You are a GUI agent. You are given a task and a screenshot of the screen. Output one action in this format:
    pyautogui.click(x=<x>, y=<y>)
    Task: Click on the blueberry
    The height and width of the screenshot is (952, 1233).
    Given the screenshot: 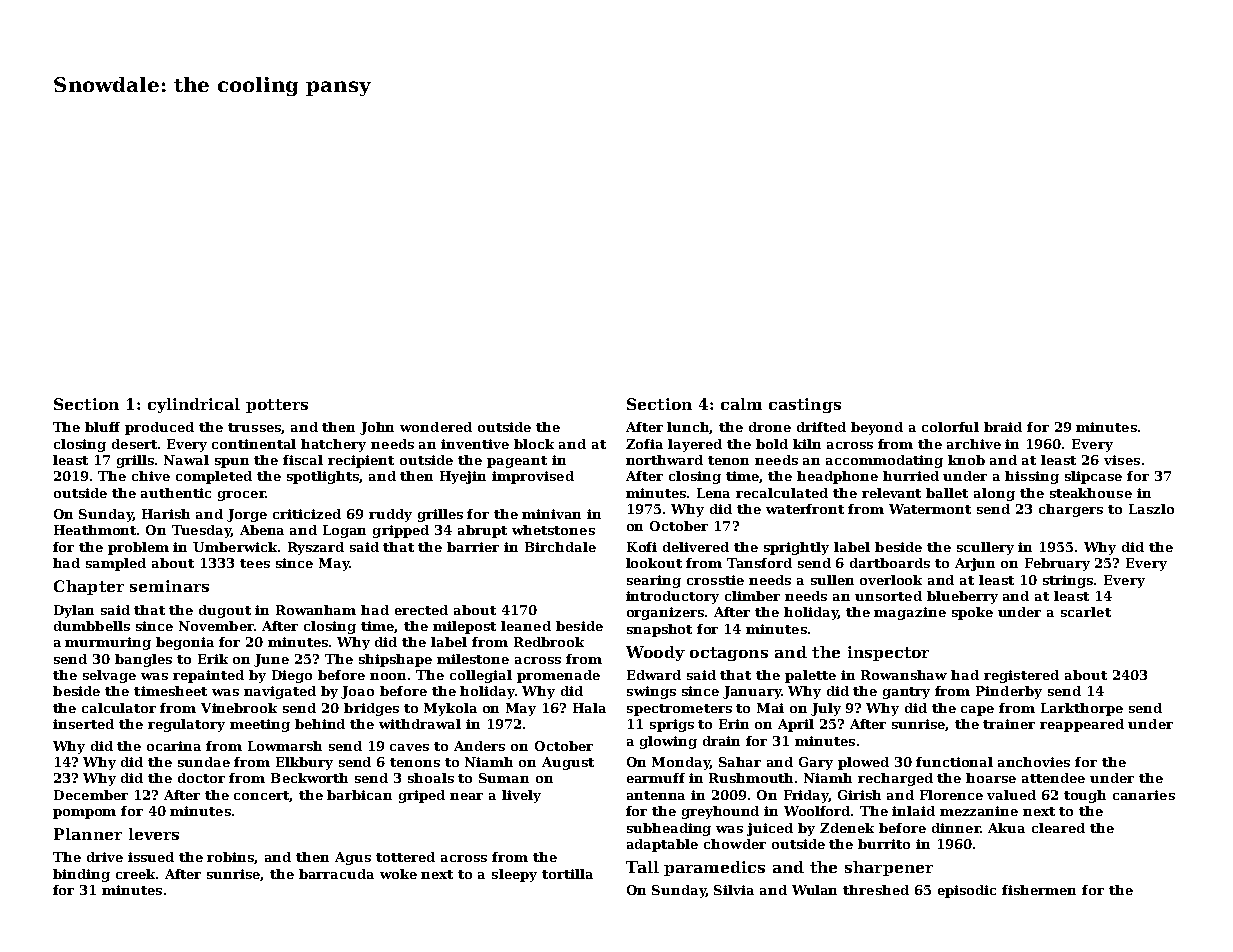 What is the action you would take?
    pyautogui.click(x=962, y=597)
